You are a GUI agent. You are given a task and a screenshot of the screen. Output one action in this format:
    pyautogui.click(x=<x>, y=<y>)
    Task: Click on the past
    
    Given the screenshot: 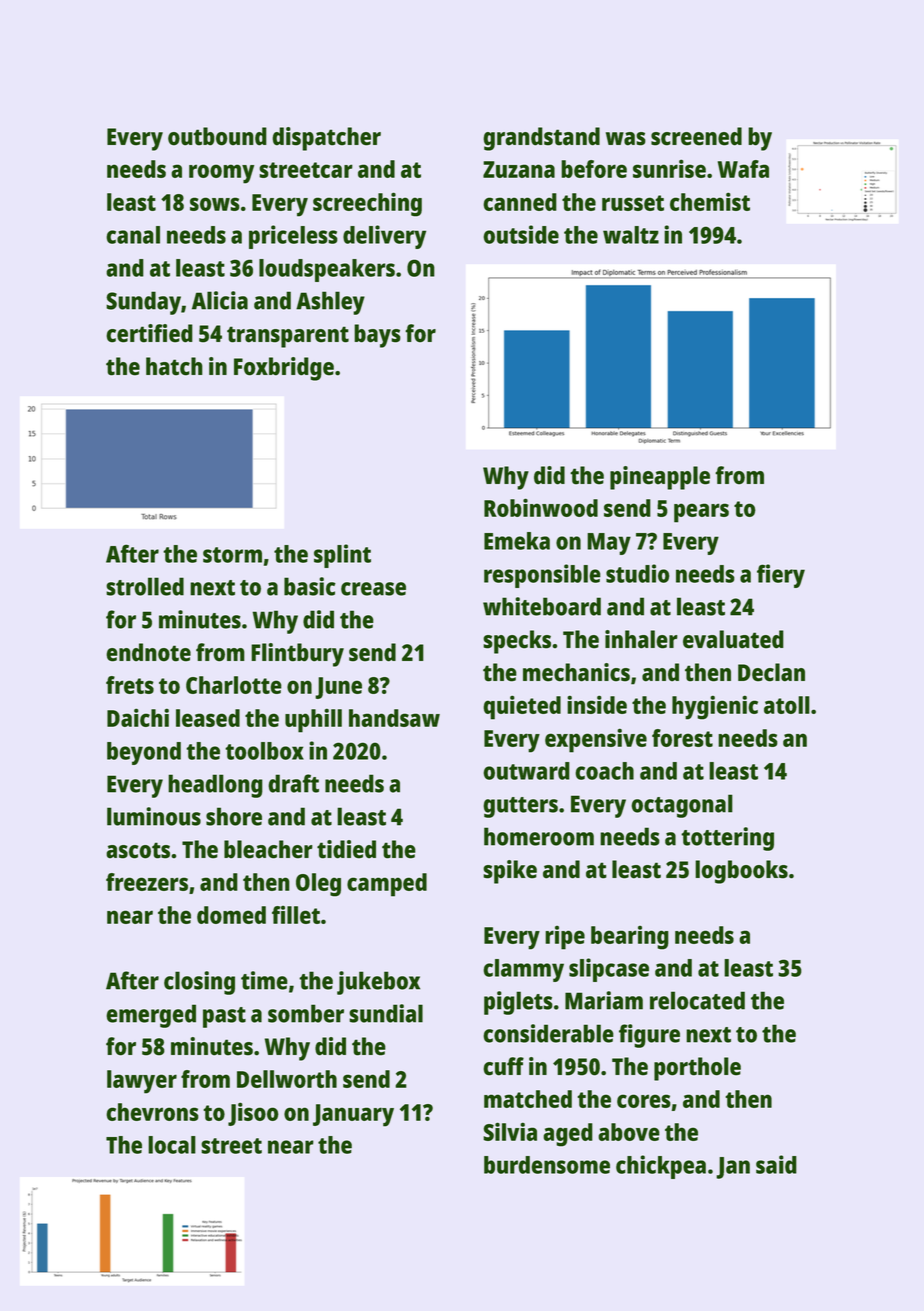 What is the action you would take?
    pyautogui.click(x=224, y=1017)
